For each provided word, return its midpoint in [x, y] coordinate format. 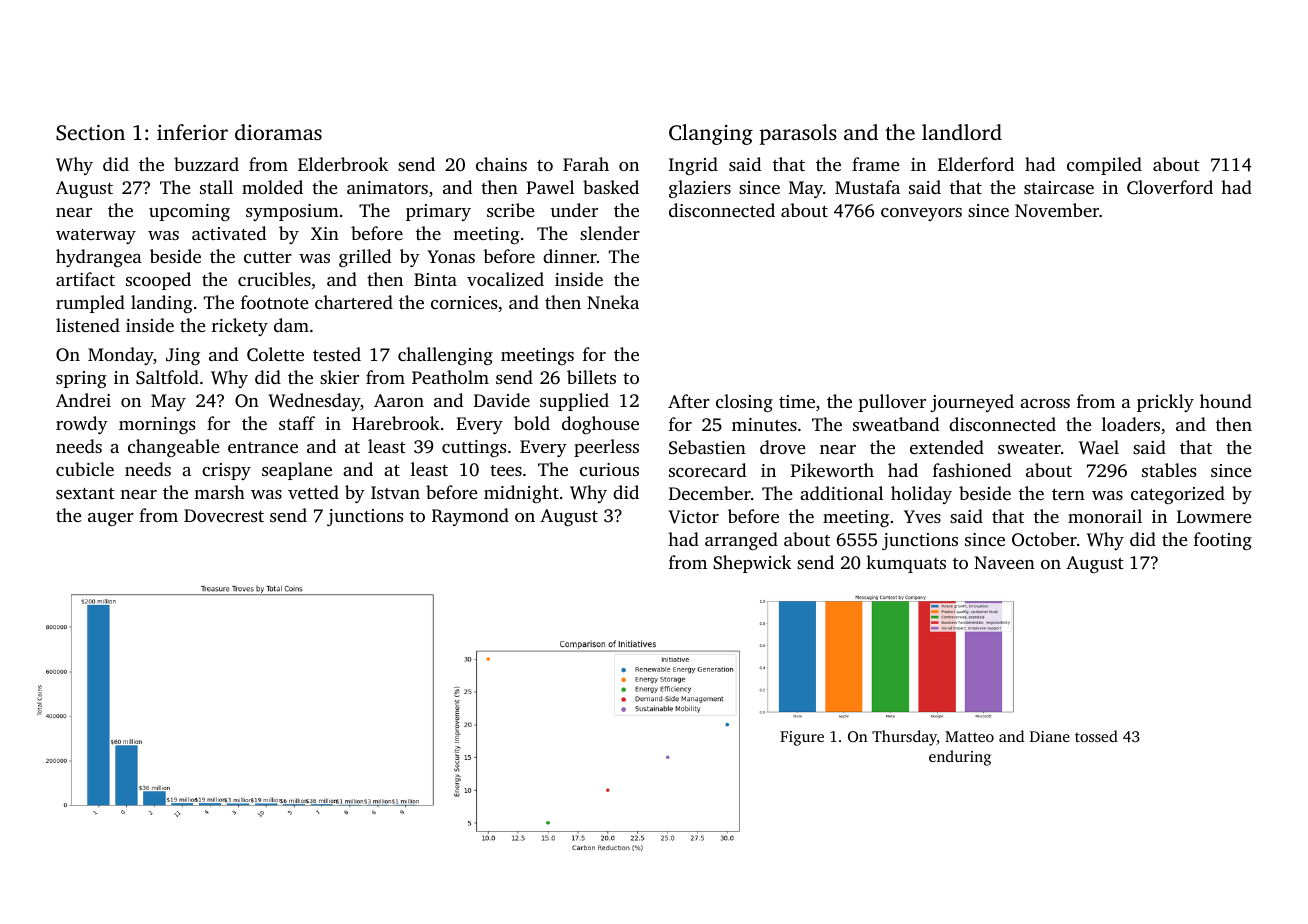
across [1045, 403]
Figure [802, 738]
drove [783, 447]
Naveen [1004, 562]
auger [111, 519]
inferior [192, 132]
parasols [798, 134]
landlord [962, 132]
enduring [960, 758]
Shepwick [752, 564]
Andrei [83, 400]
